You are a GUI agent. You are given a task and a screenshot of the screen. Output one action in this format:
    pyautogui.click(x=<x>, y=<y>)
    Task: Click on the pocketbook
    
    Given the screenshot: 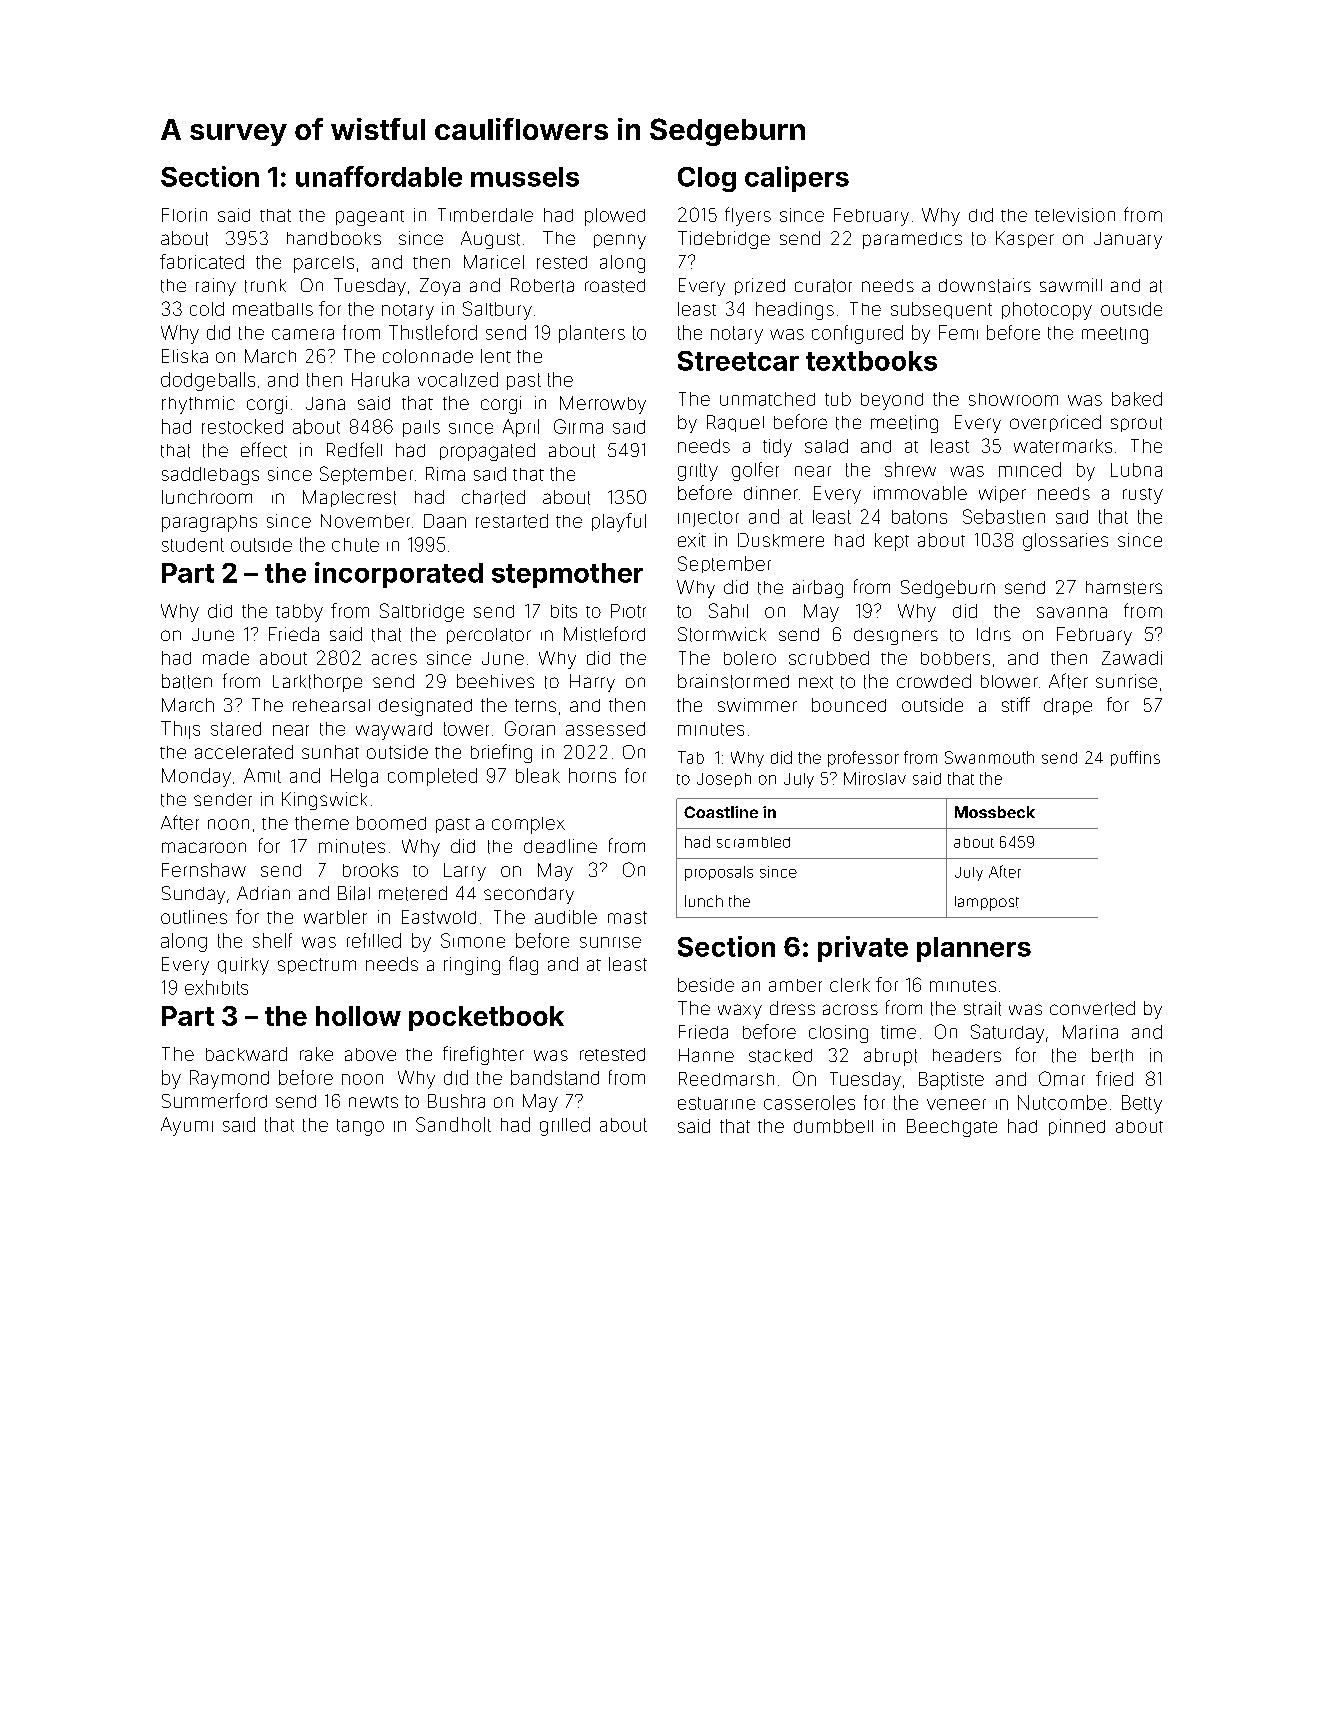 What is the action you would take?
    pyautogui.click(x=486, y=1018)
